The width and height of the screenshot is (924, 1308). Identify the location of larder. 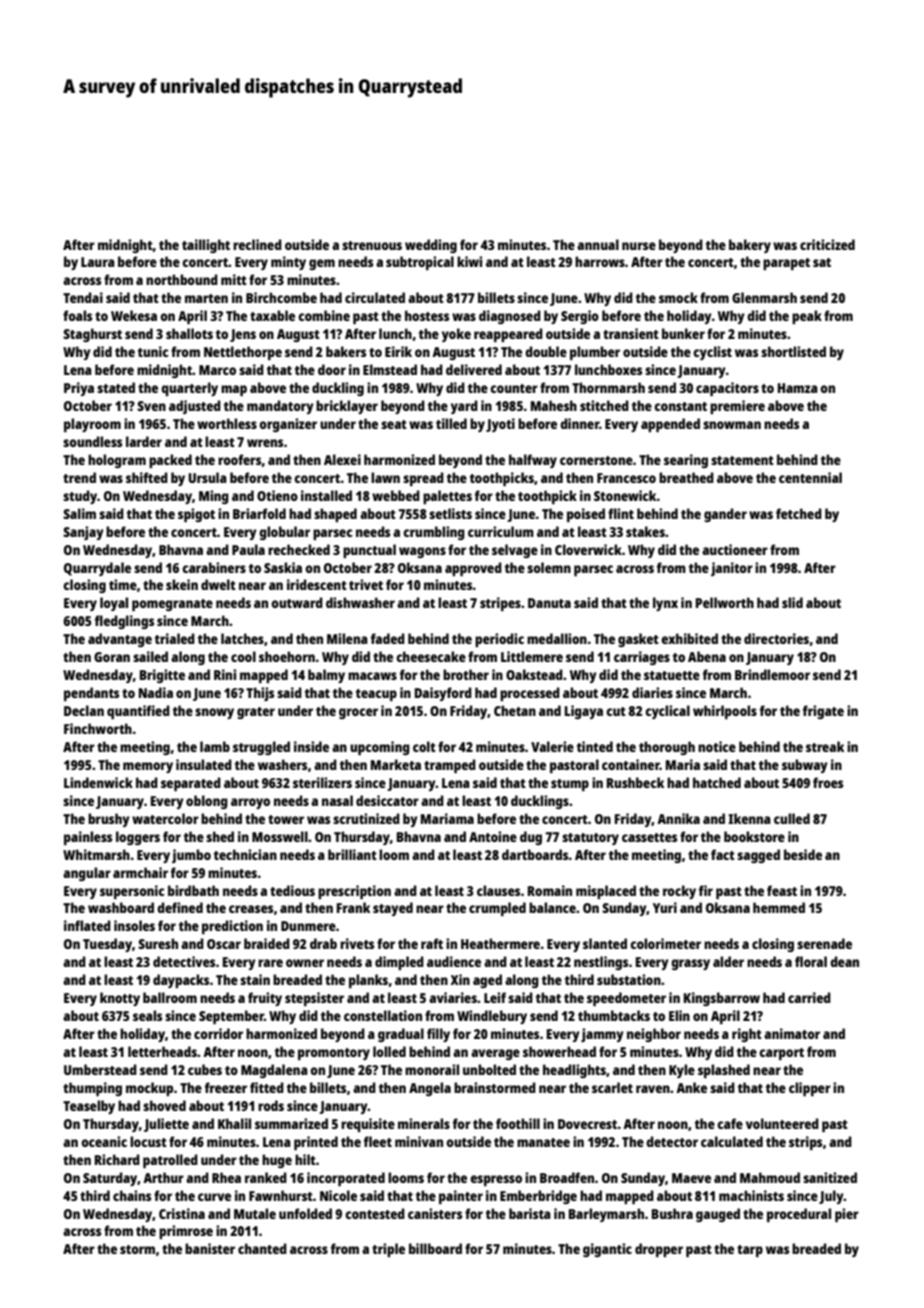
(144, 441).
